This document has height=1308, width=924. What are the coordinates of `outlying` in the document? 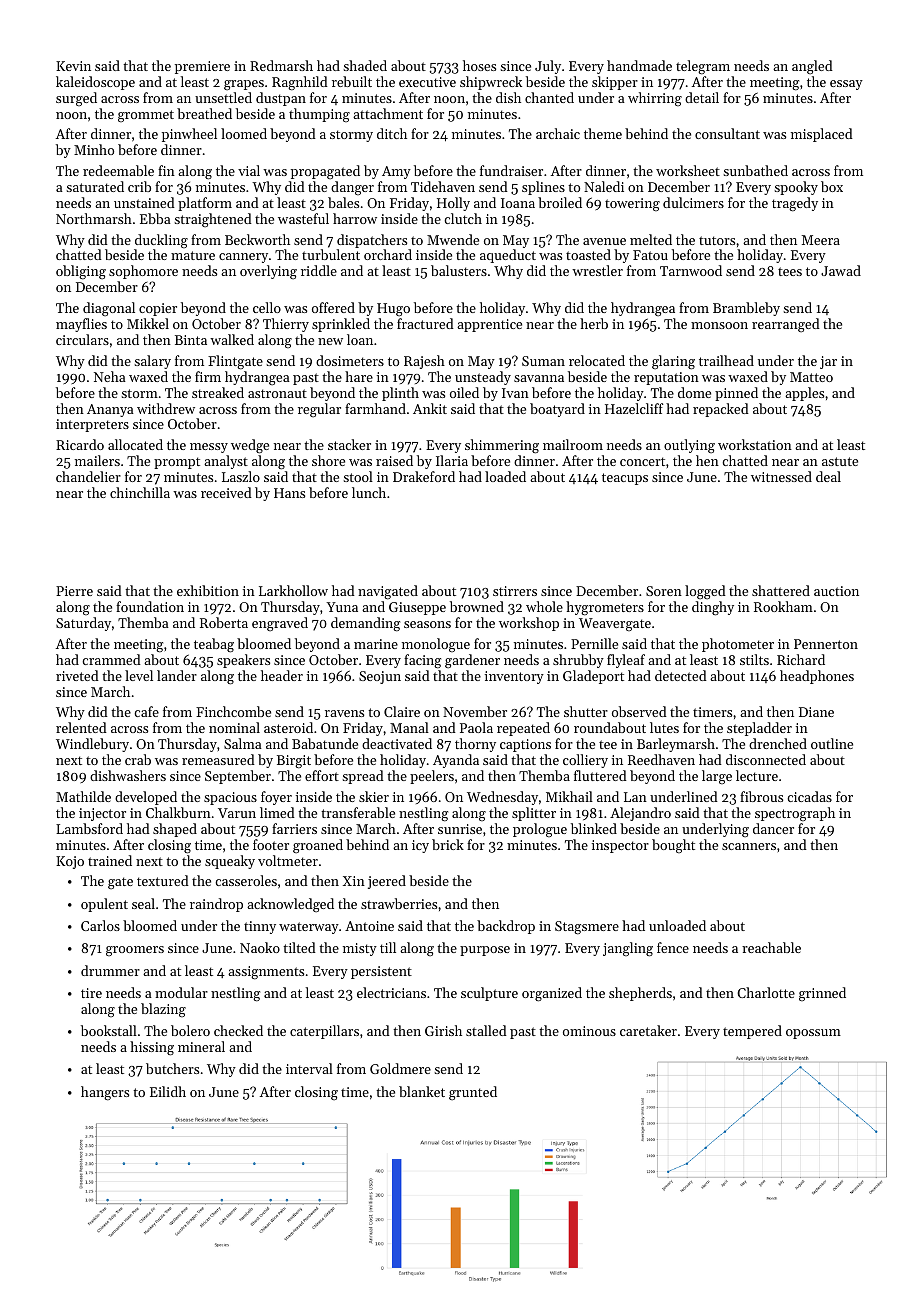 It's located at (689, 446).
